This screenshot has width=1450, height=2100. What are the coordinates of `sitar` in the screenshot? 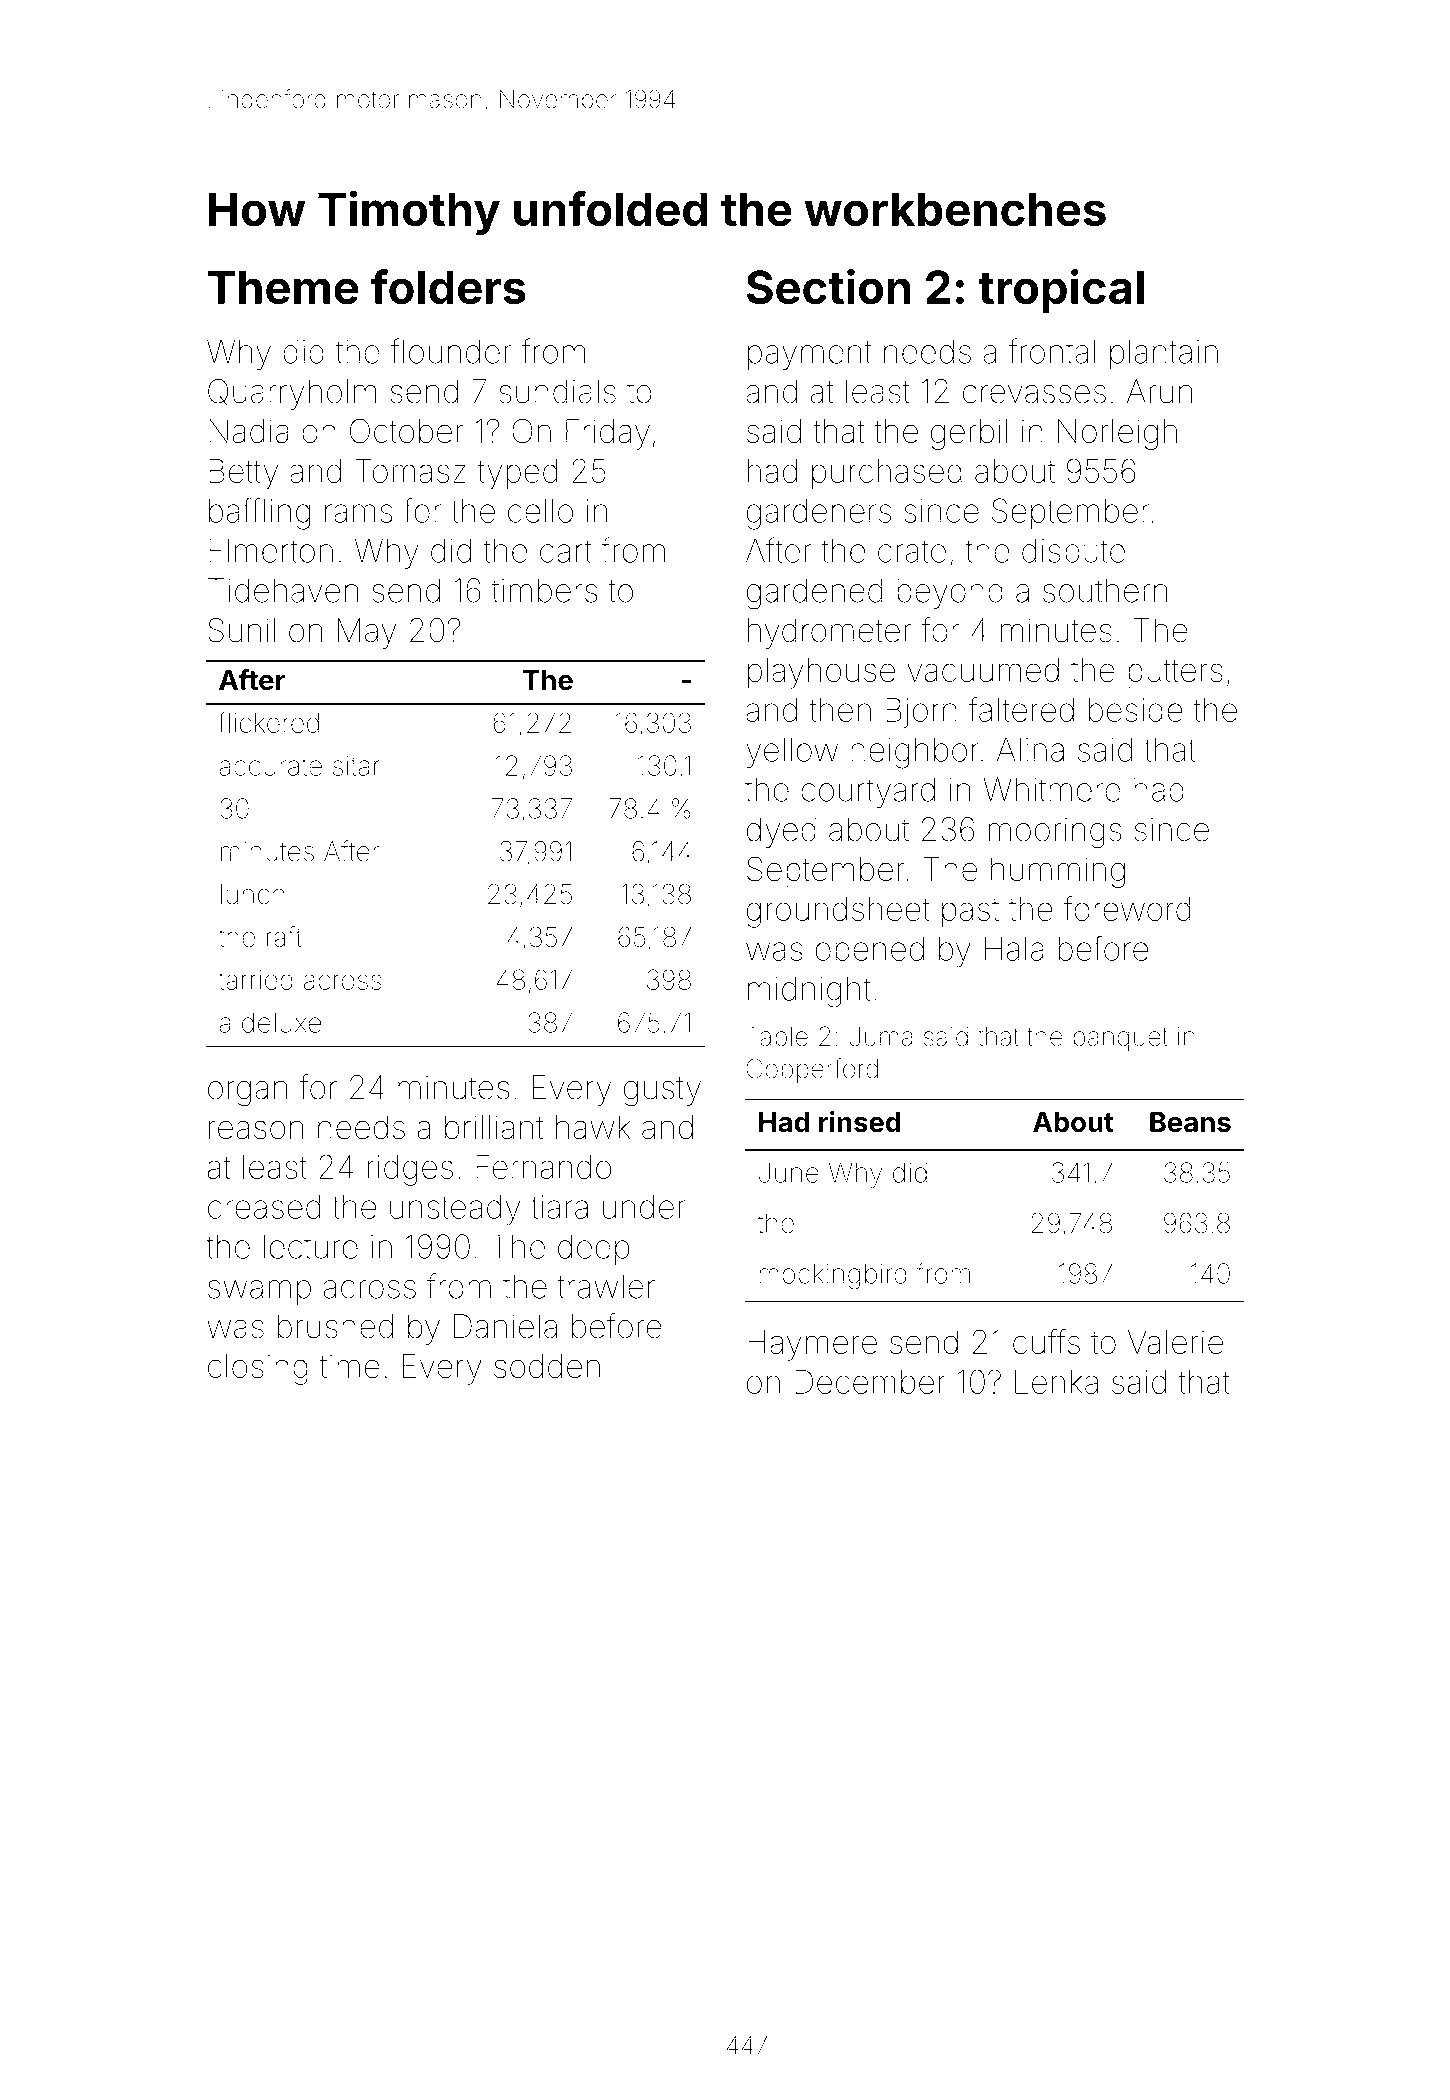 It's located at (356, 766).
